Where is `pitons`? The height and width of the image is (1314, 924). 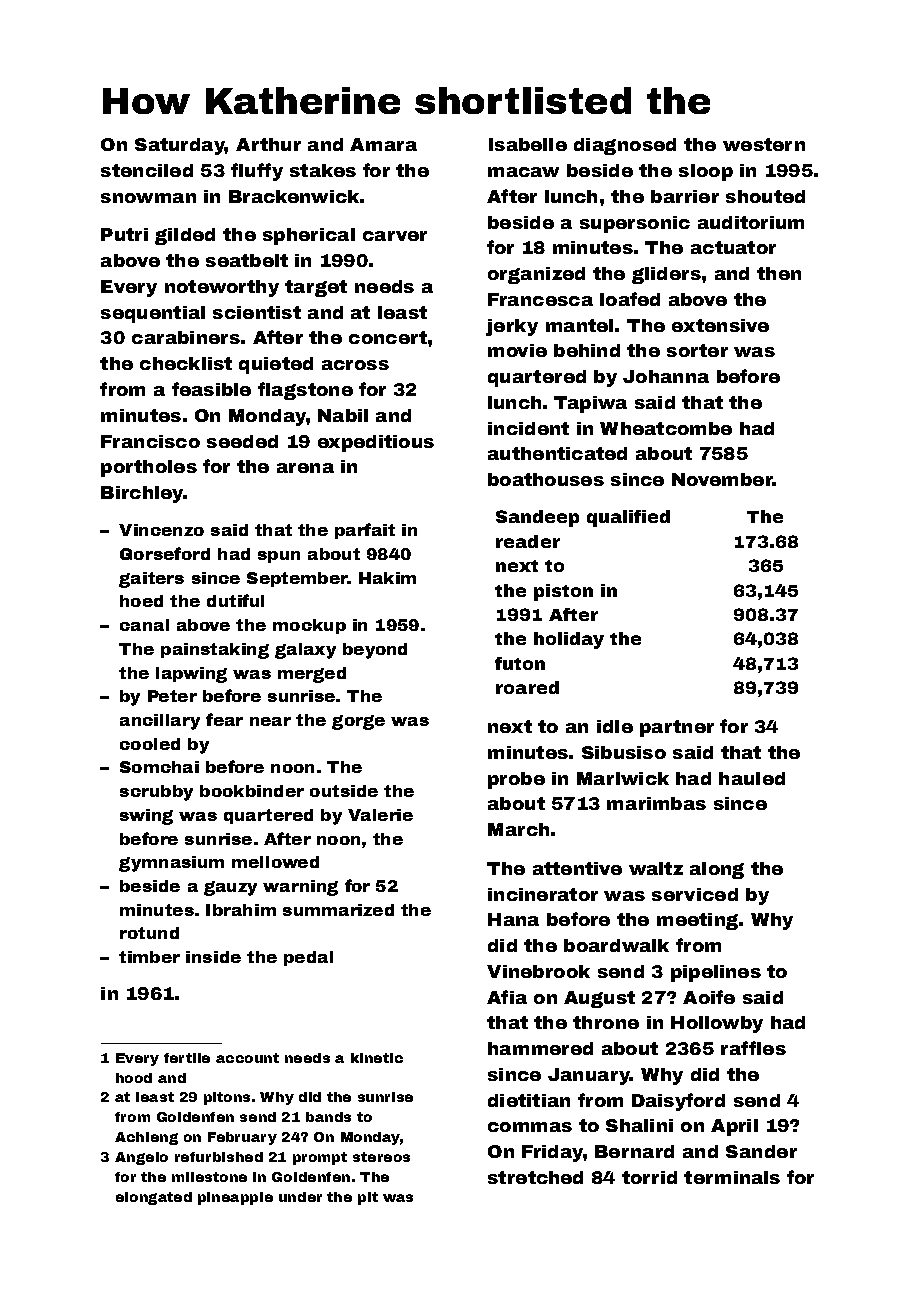 pitons is located at coordinates (227, 1098).
